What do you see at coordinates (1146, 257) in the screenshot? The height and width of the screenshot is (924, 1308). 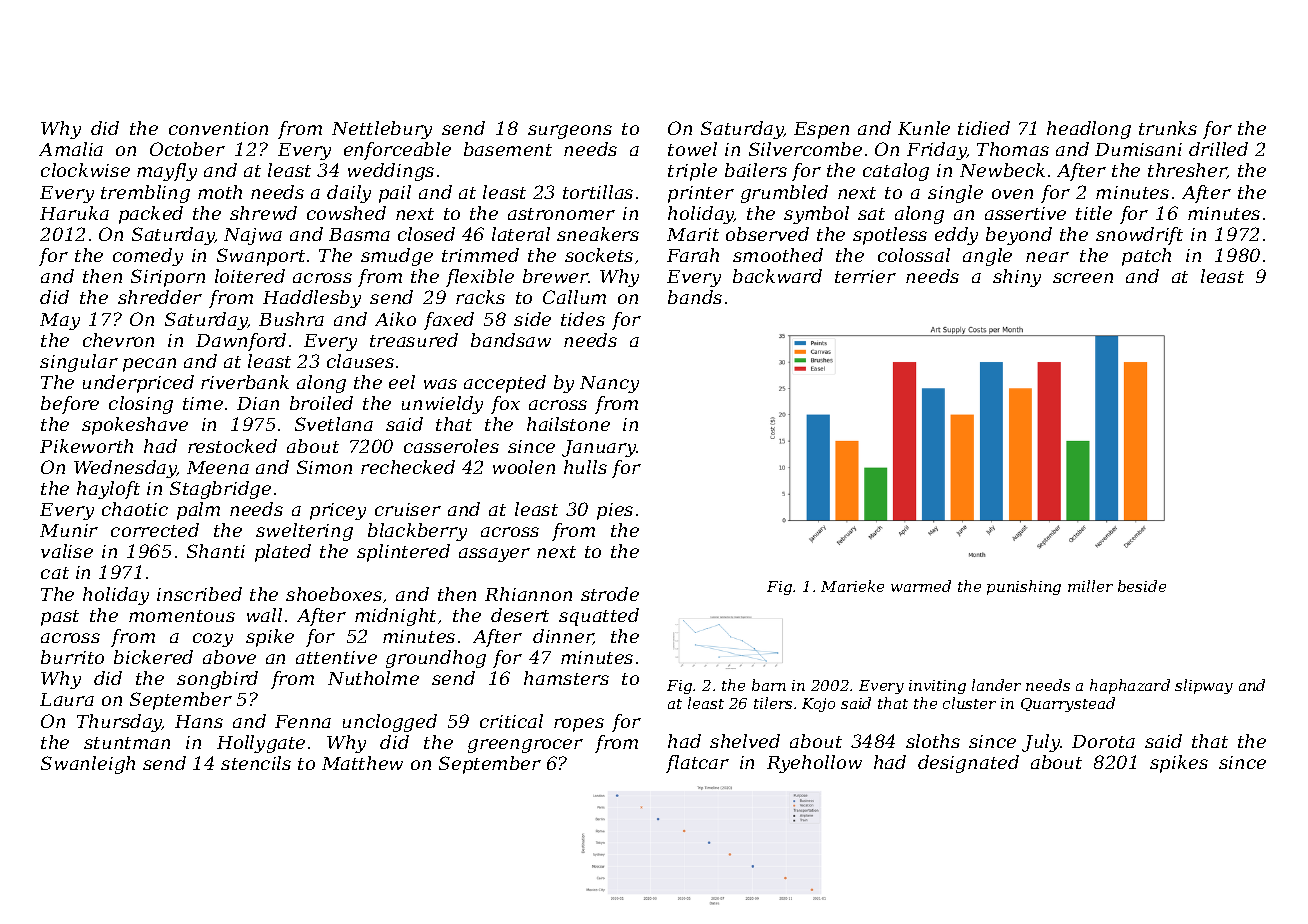 I see `patch` at bounding box center [1146, 257].
